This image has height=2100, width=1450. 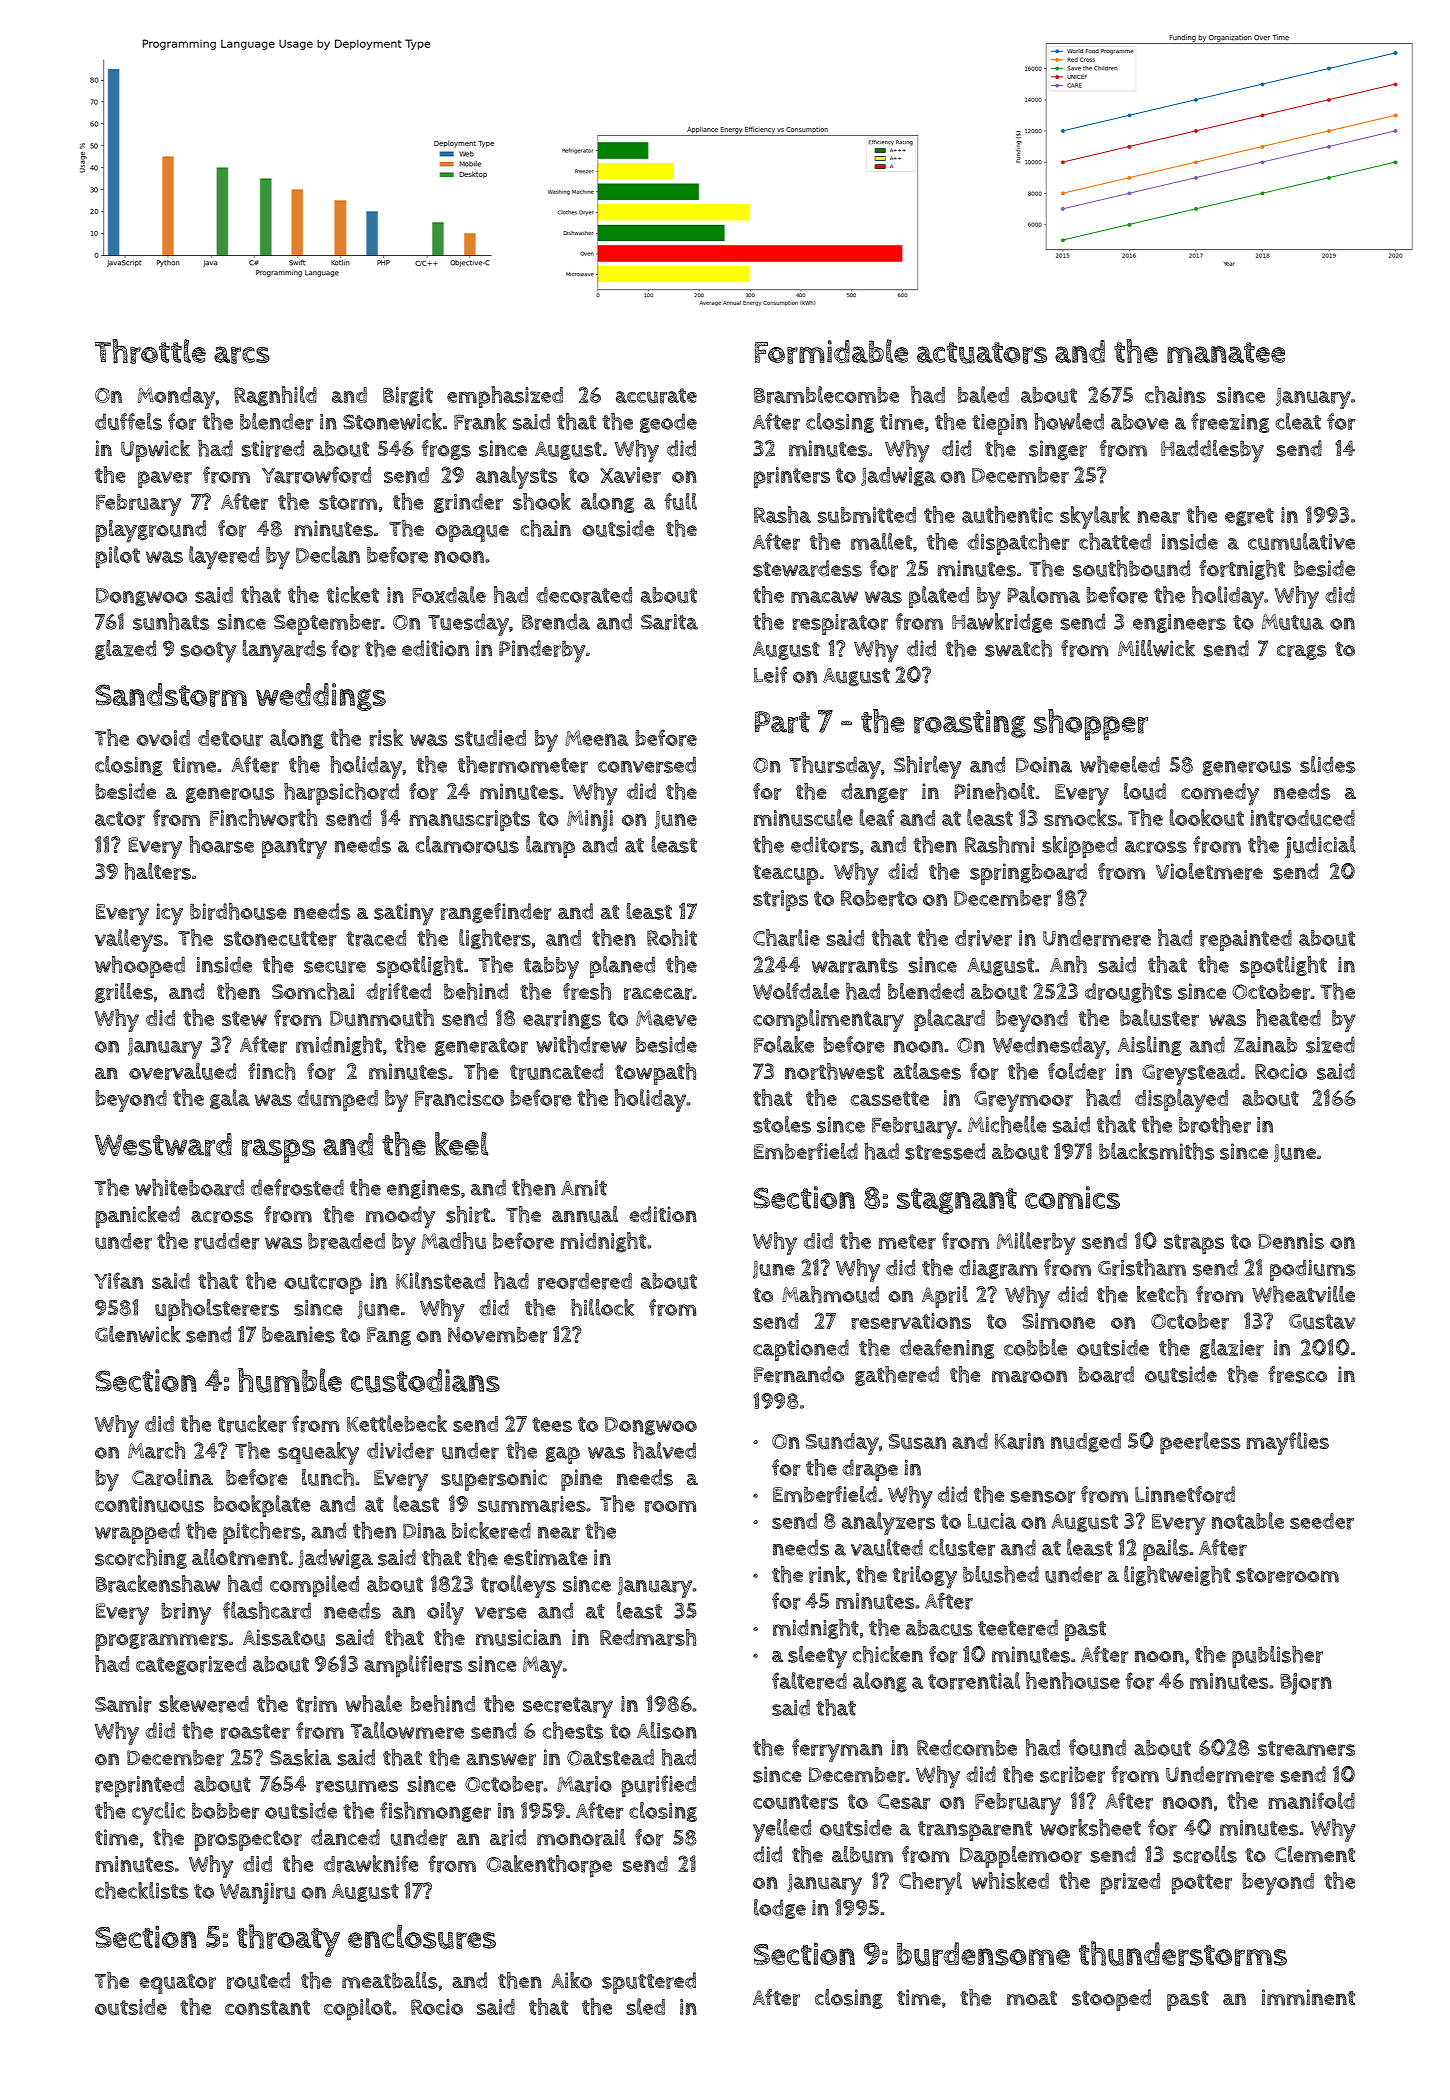 What do you see at coordinates (1212, 451) in the image?
I see `Haddlesby` at bounding box center [1212, 451].
